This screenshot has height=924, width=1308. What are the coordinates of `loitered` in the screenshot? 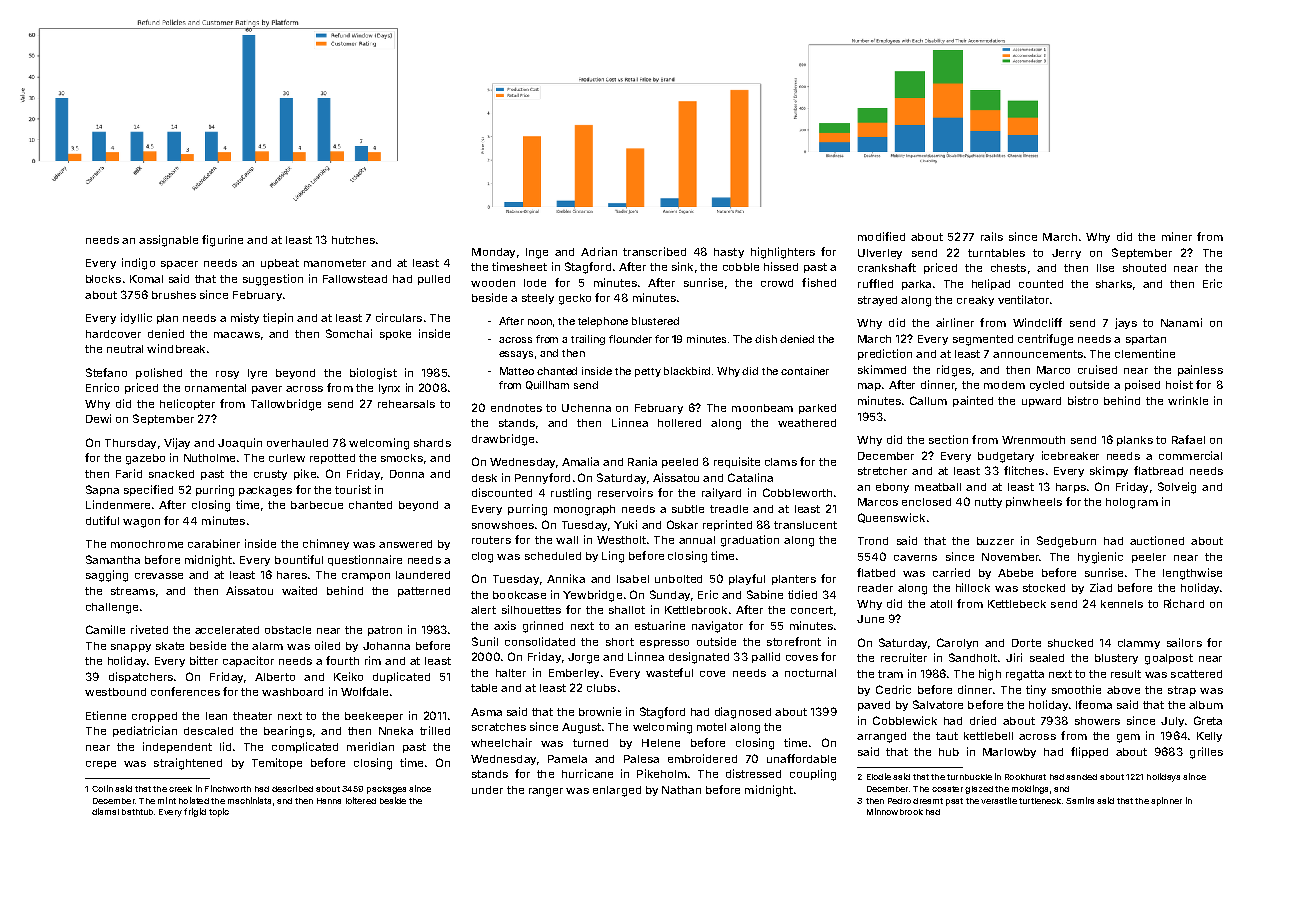 It's located at (361, 800).
